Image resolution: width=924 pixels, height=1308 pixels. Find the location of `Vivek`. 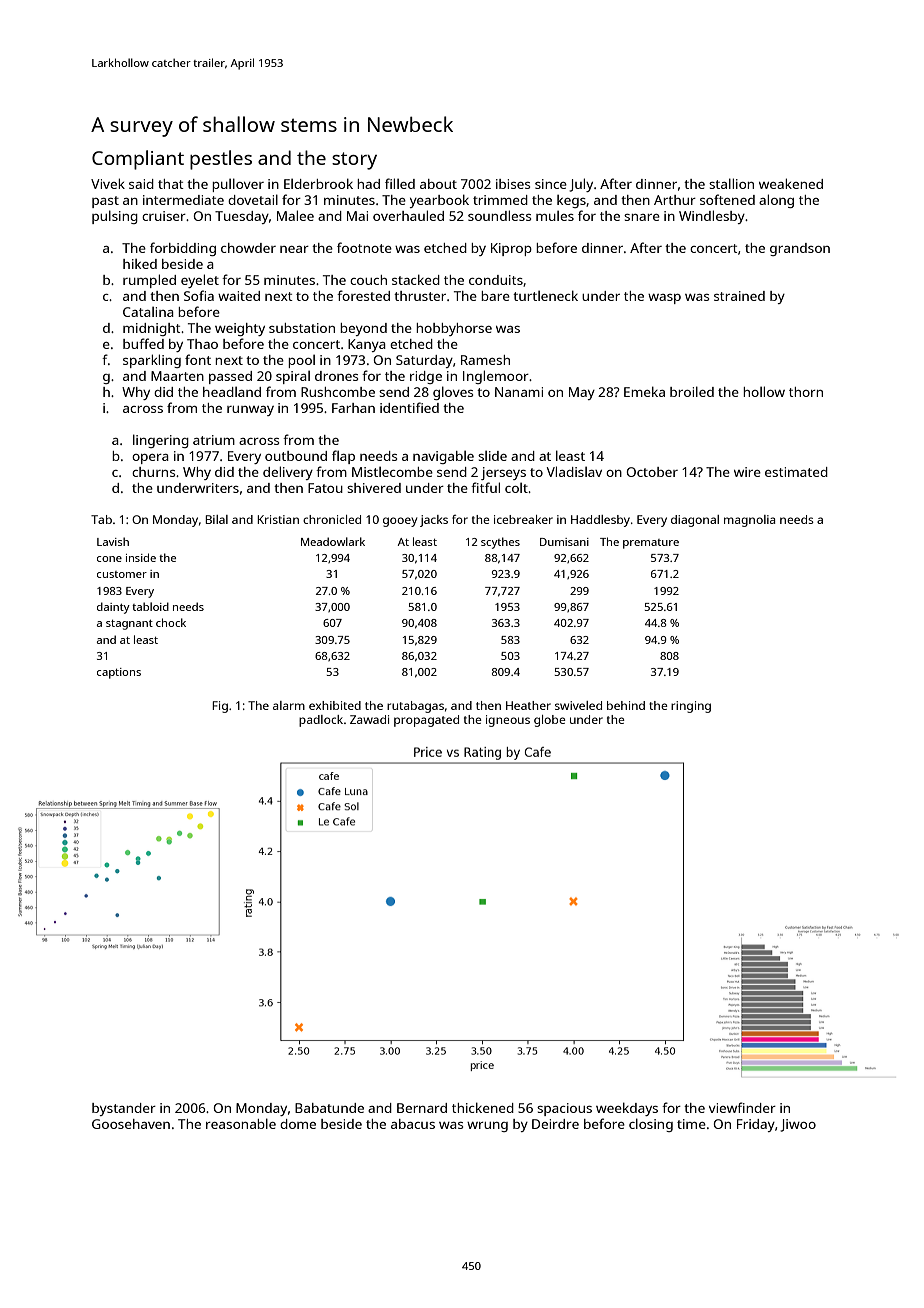

Vivek is located at coordinates (108, 183).
